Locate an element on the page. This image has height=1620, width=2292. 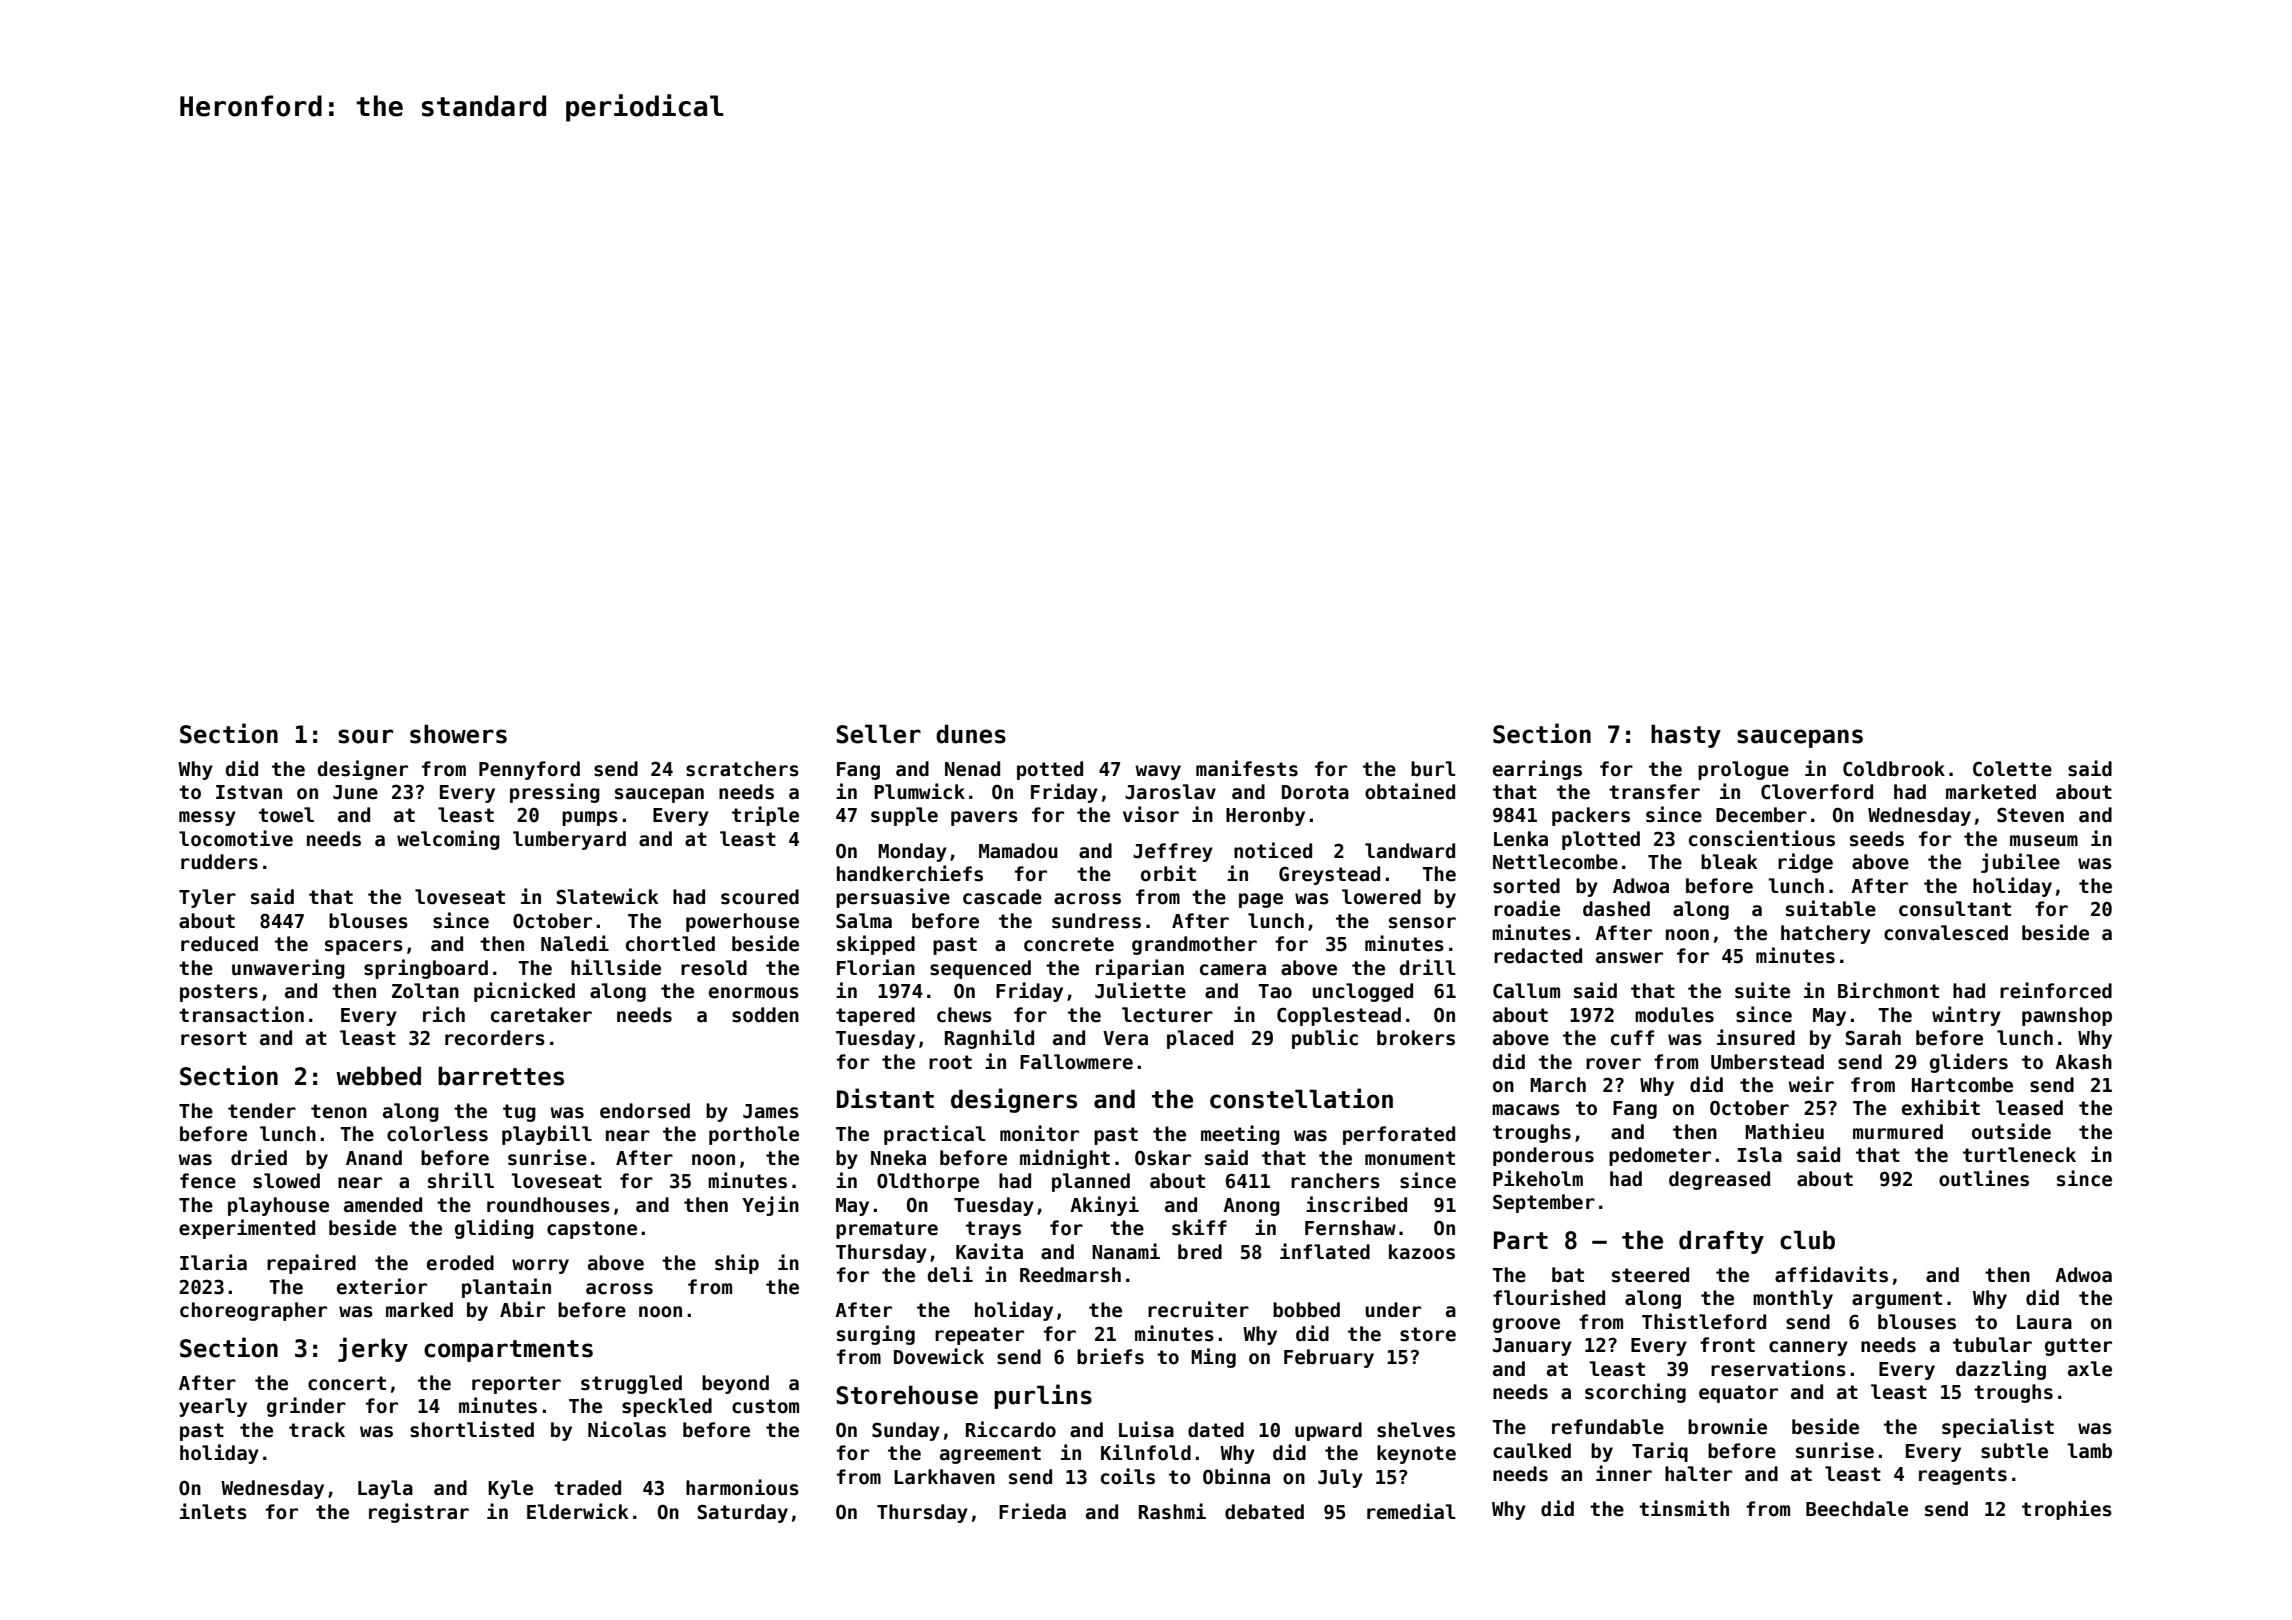
macaws is located at coordinates (1526, 1110).
